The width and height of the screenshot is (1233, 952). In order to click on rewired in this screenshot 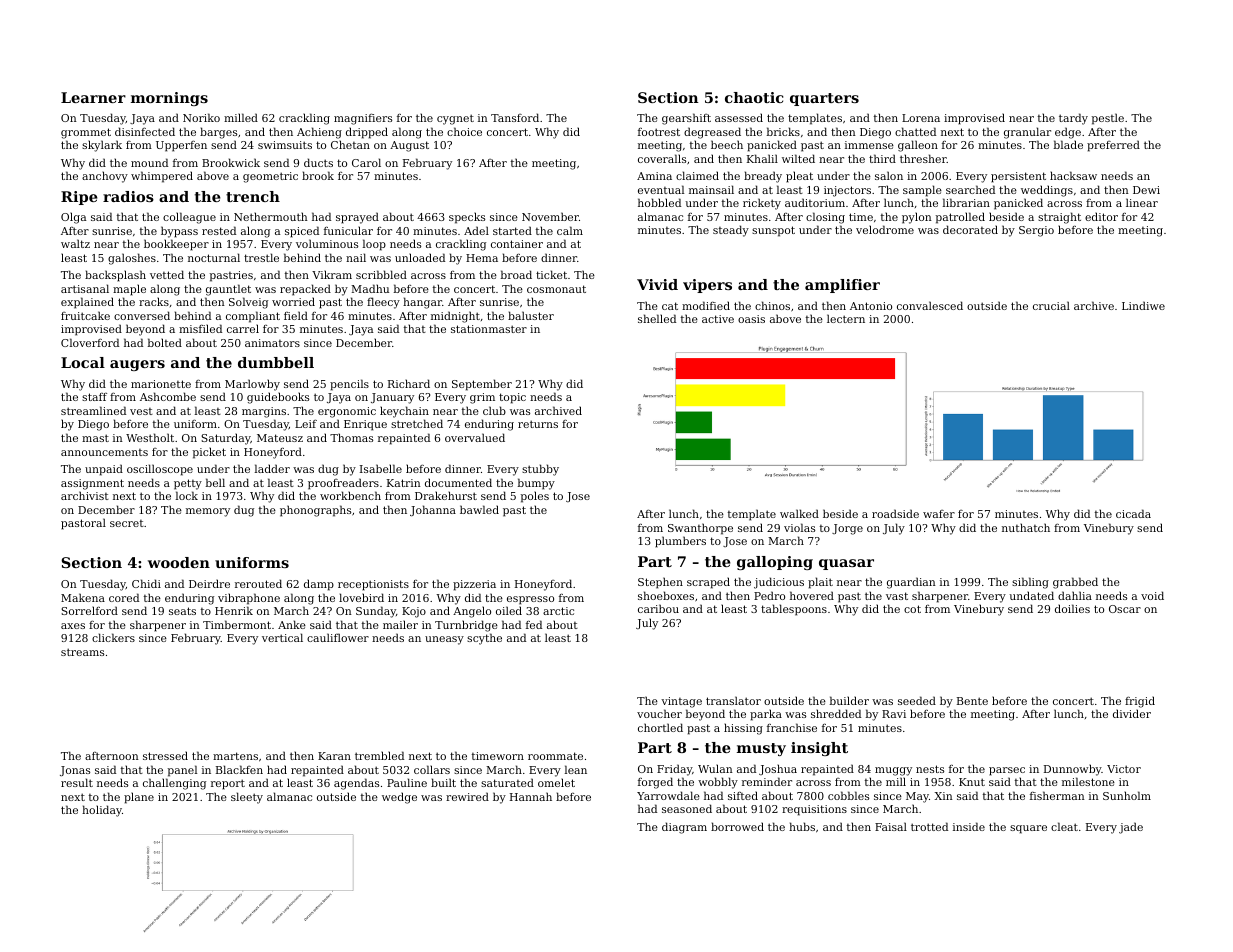, I will do `click(467, 796)`.
